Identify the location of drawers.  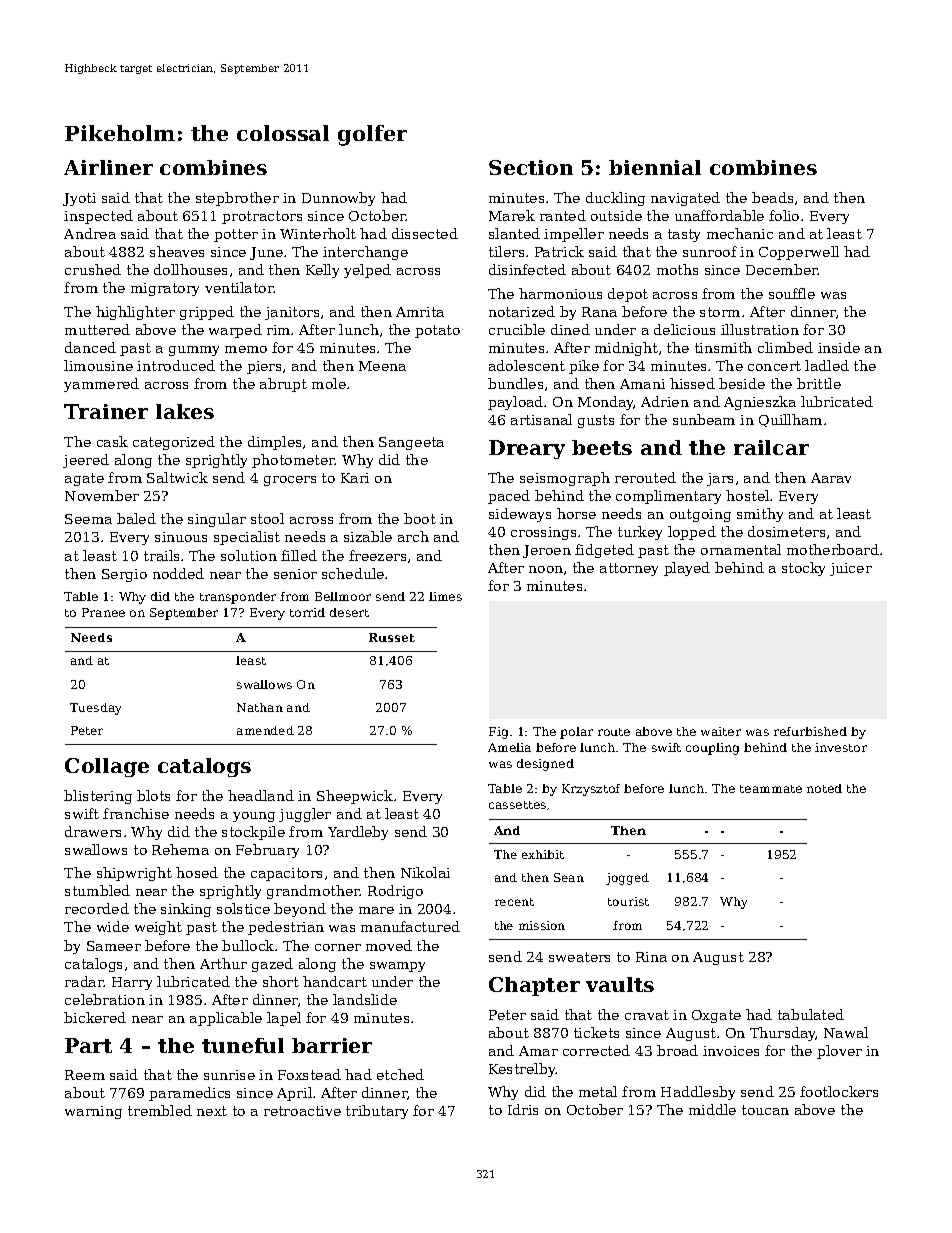
(93, 831).
